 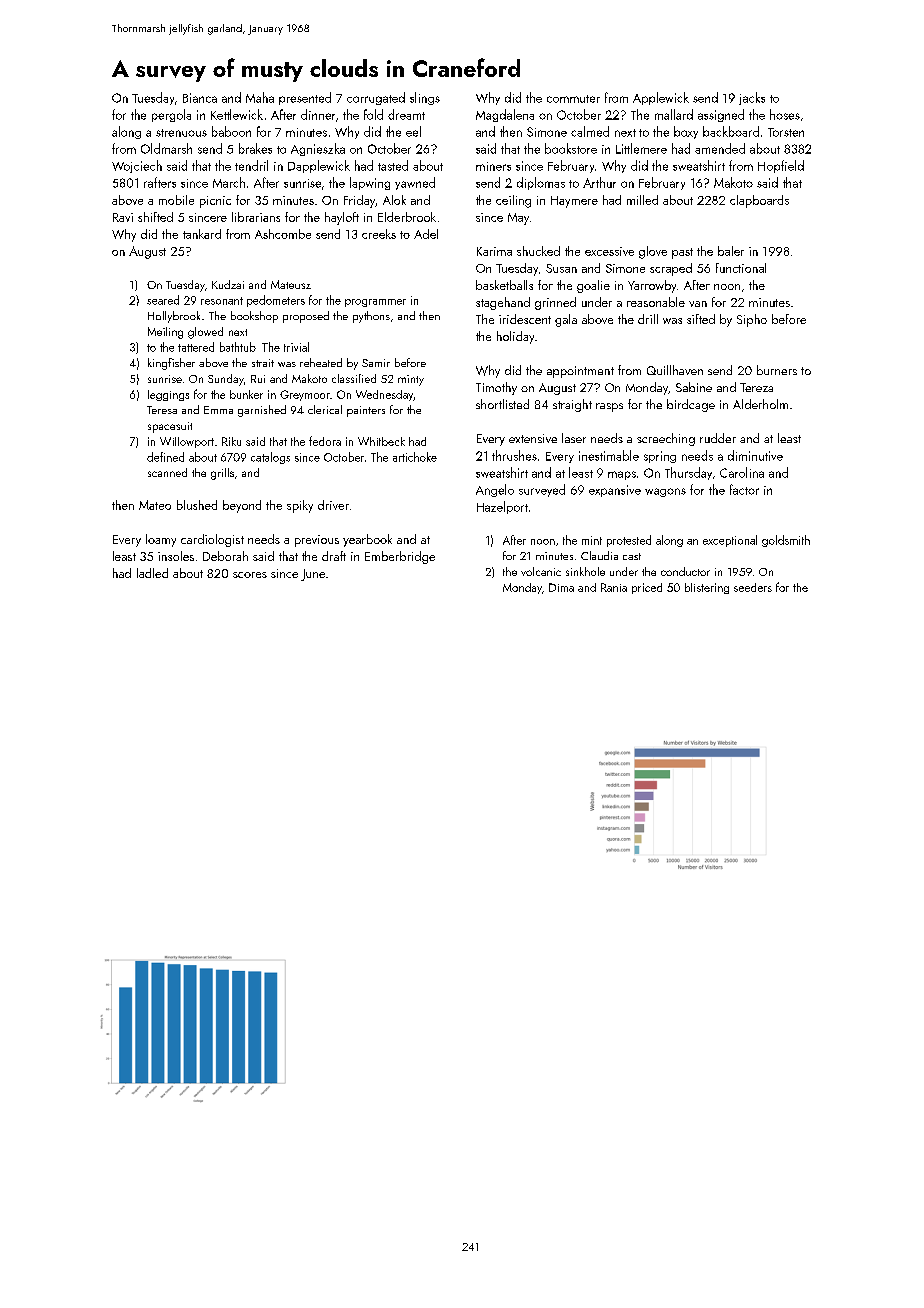 What do you see at coordinates (171, 115) in the document?
I see `pergola` at bounding box center [171, 115].
